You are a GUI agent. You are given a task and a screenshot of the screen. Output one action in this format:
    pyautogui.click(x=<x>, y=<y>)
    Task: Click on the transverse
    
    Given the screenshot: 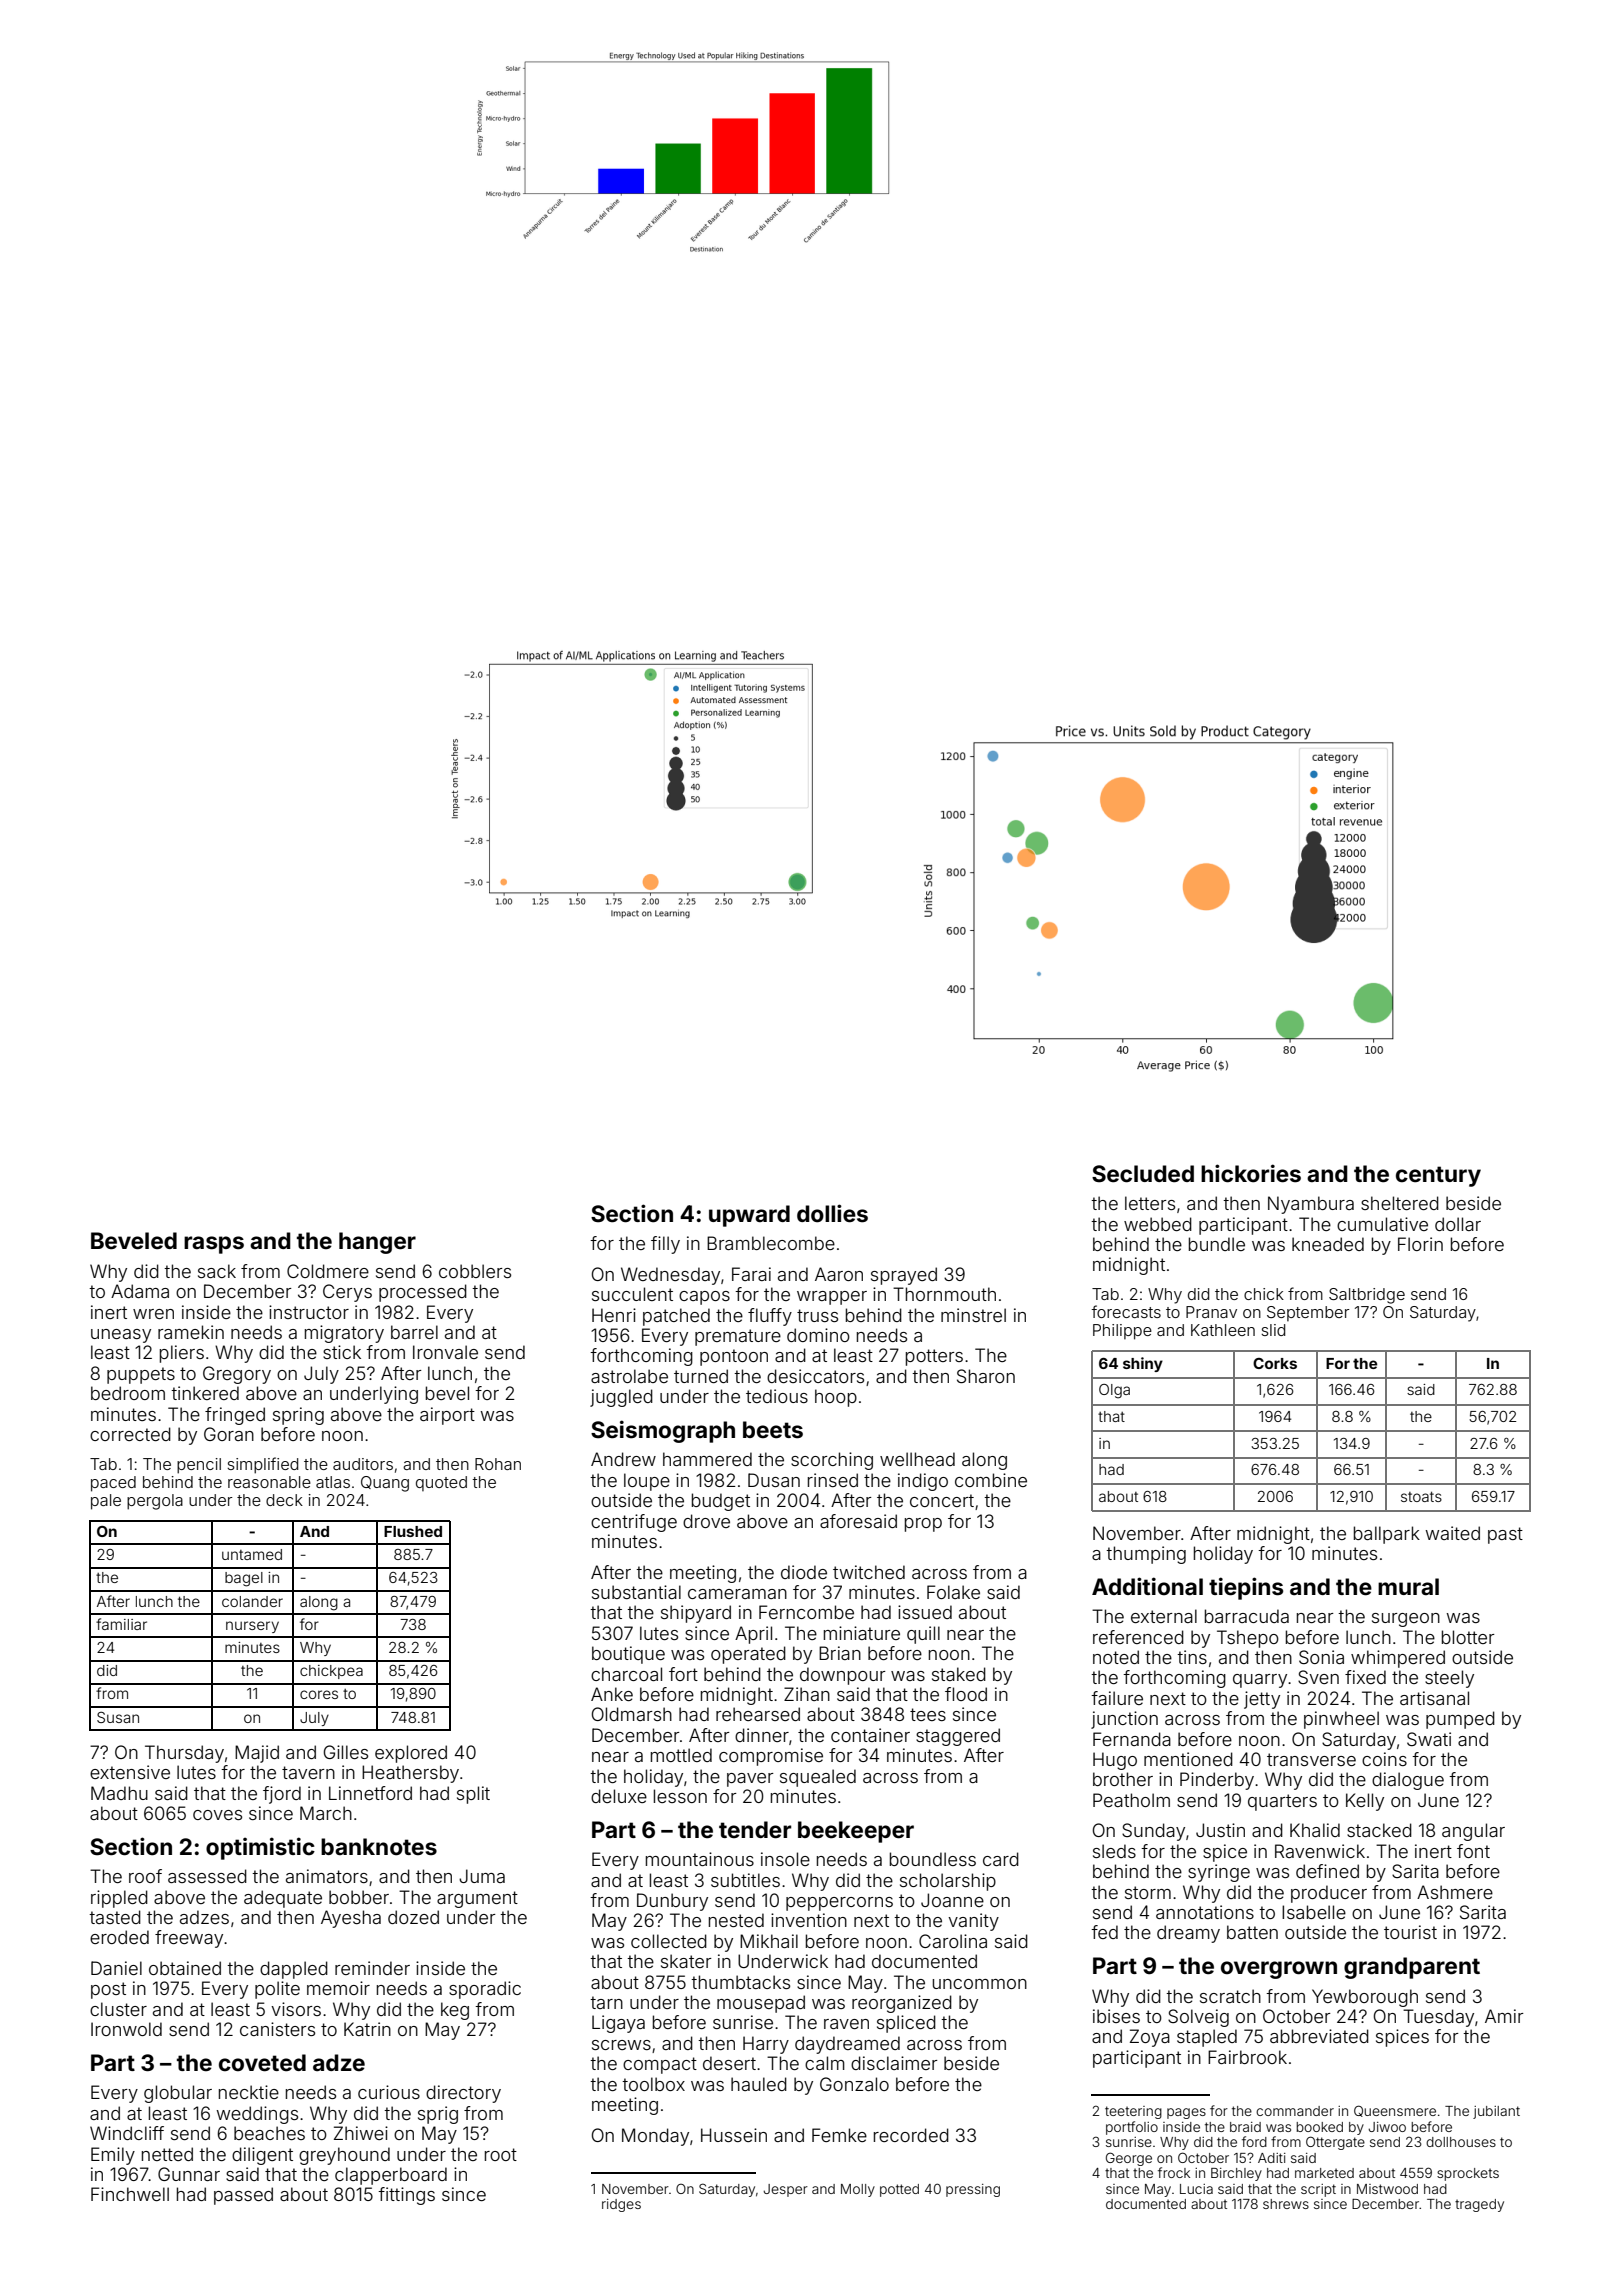 What is the action you would take?
    pyautogui.click(x=1311, y=1759)
